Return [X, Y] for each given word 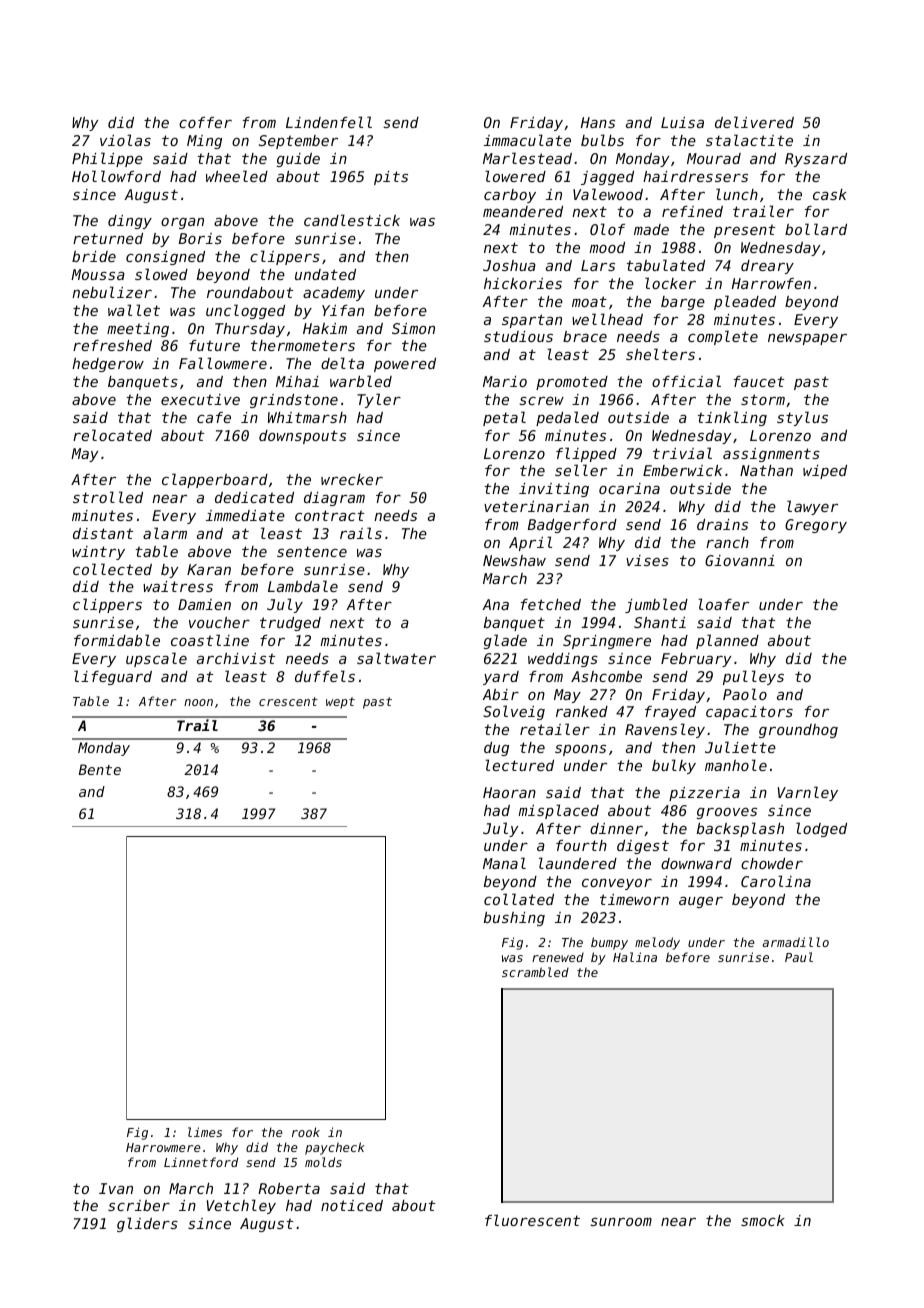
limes [205, 1132]
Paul [799, 957]
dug [496, 749]
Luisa [682, 122]
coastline [210, 640]
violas [125, 140]
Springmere [607, 642]
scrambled [535, 972]
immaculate [527, 140]
